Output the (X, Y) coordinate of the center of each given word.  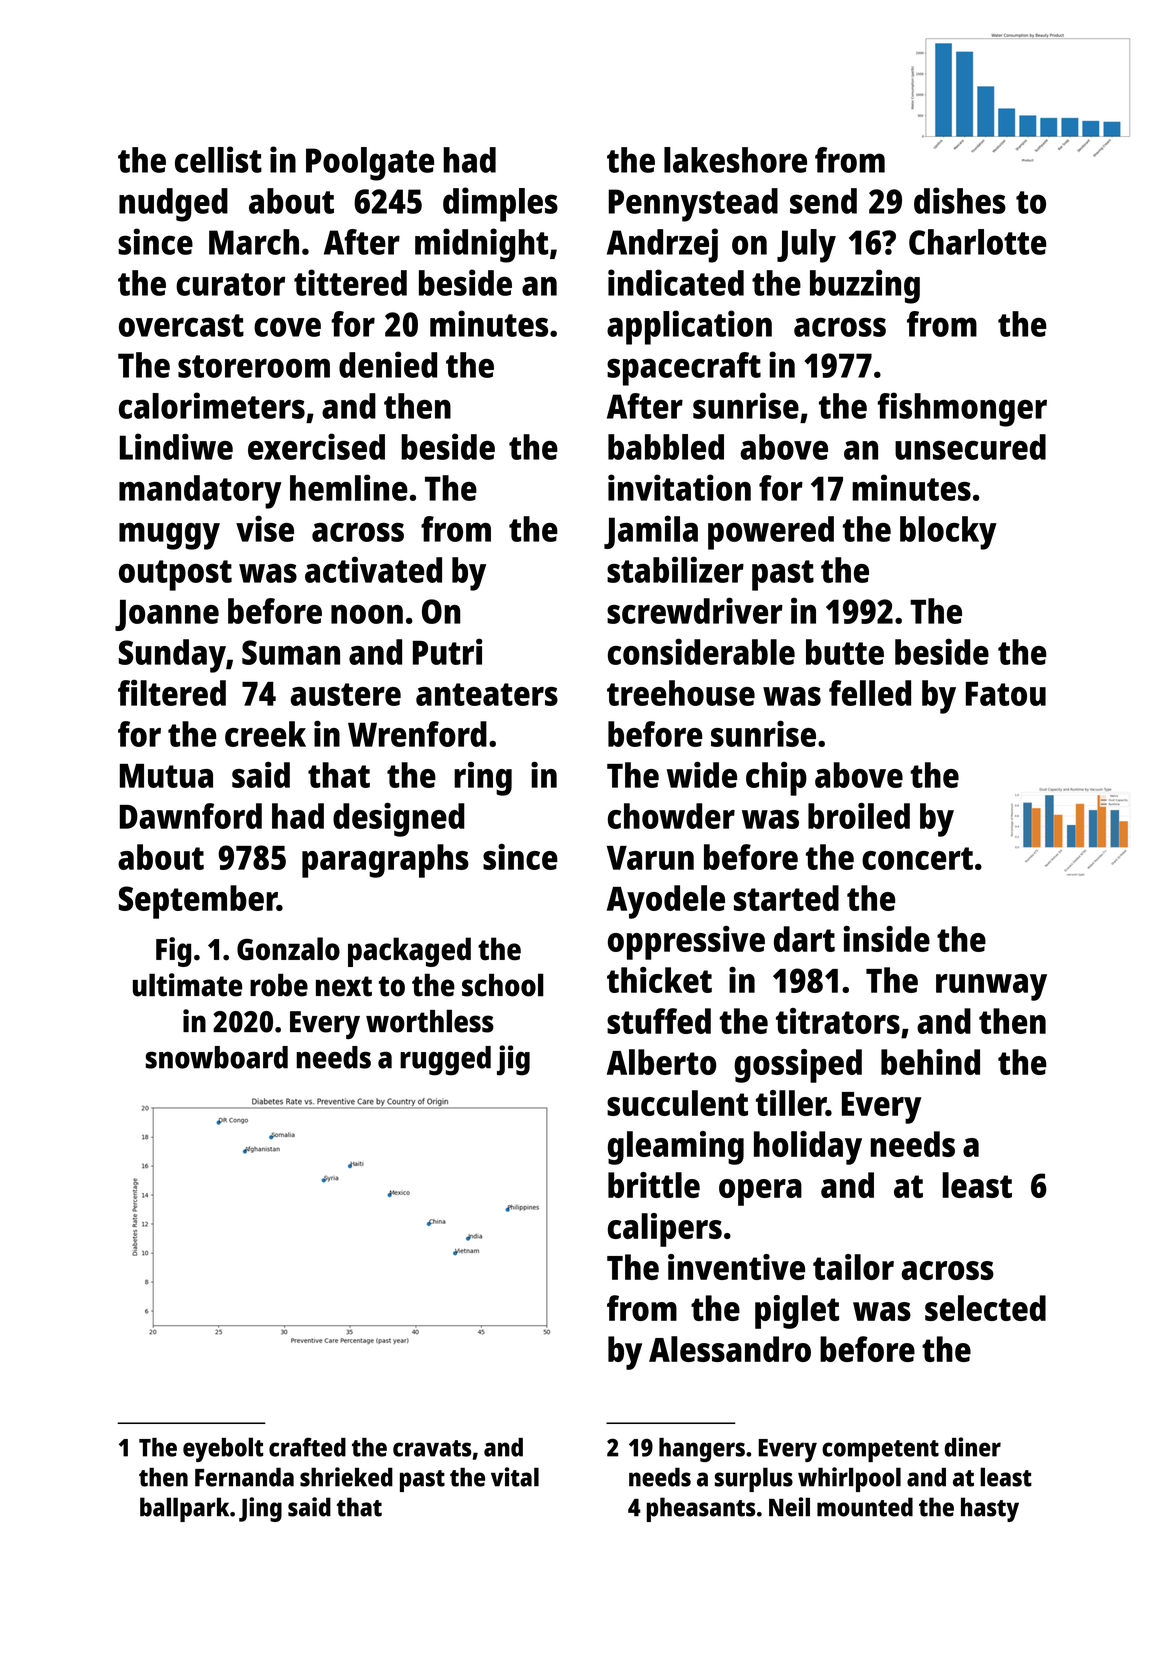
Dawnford (191, 816)
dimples (500, 204)
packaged (409, 952)
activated (373, 569)
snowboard (217, 1057)
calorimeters (212, 405)
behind (930, 1062)
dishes (960, 200)
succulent (677, 1103)
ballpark (184, 1509)
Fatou (1006, 694)
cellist (218, 159)
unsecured (970, 447)
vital (515, 1477)
